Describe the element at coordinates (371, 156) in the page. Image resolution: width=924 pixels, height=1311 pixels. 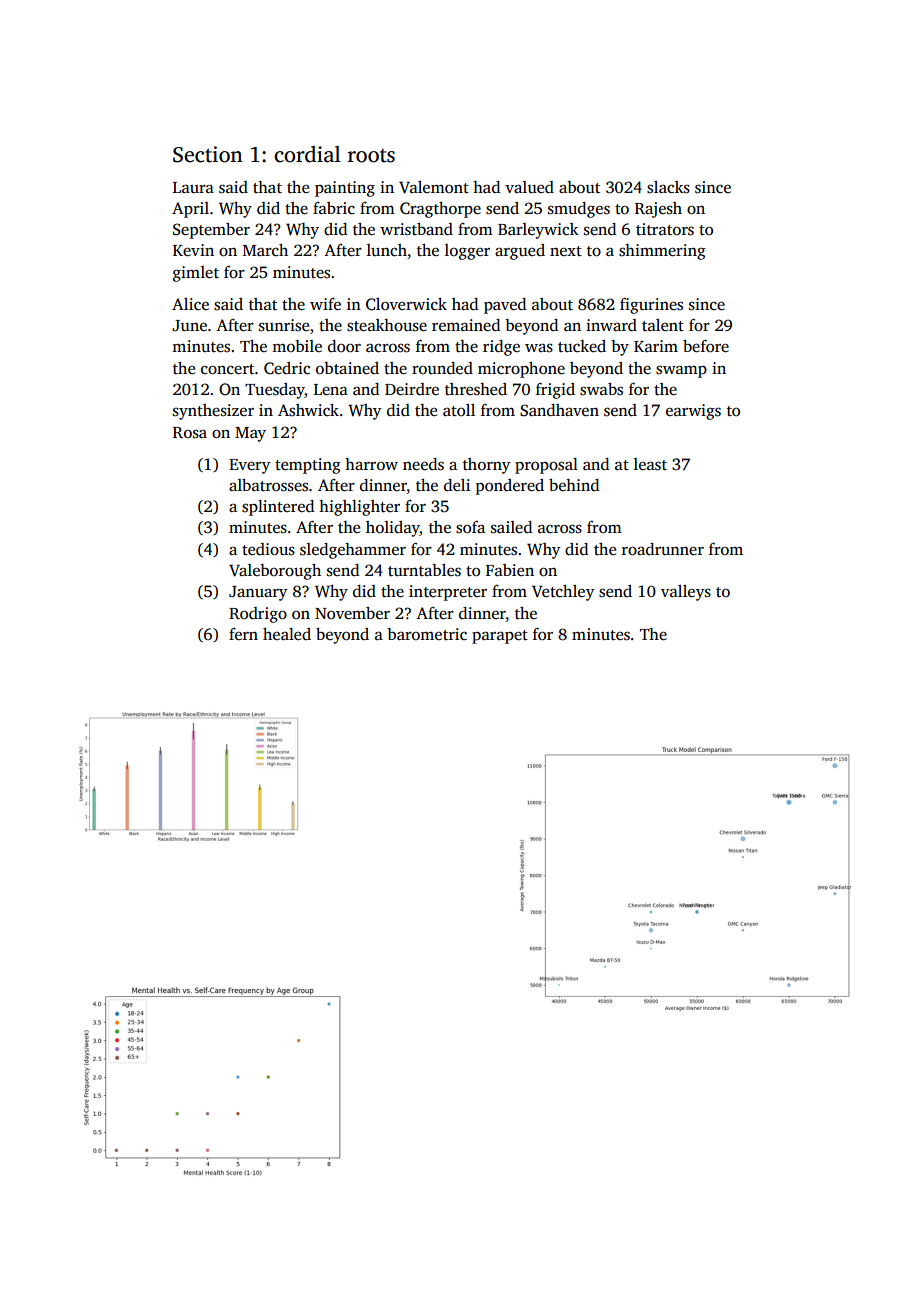
I see `roots` at that location.
